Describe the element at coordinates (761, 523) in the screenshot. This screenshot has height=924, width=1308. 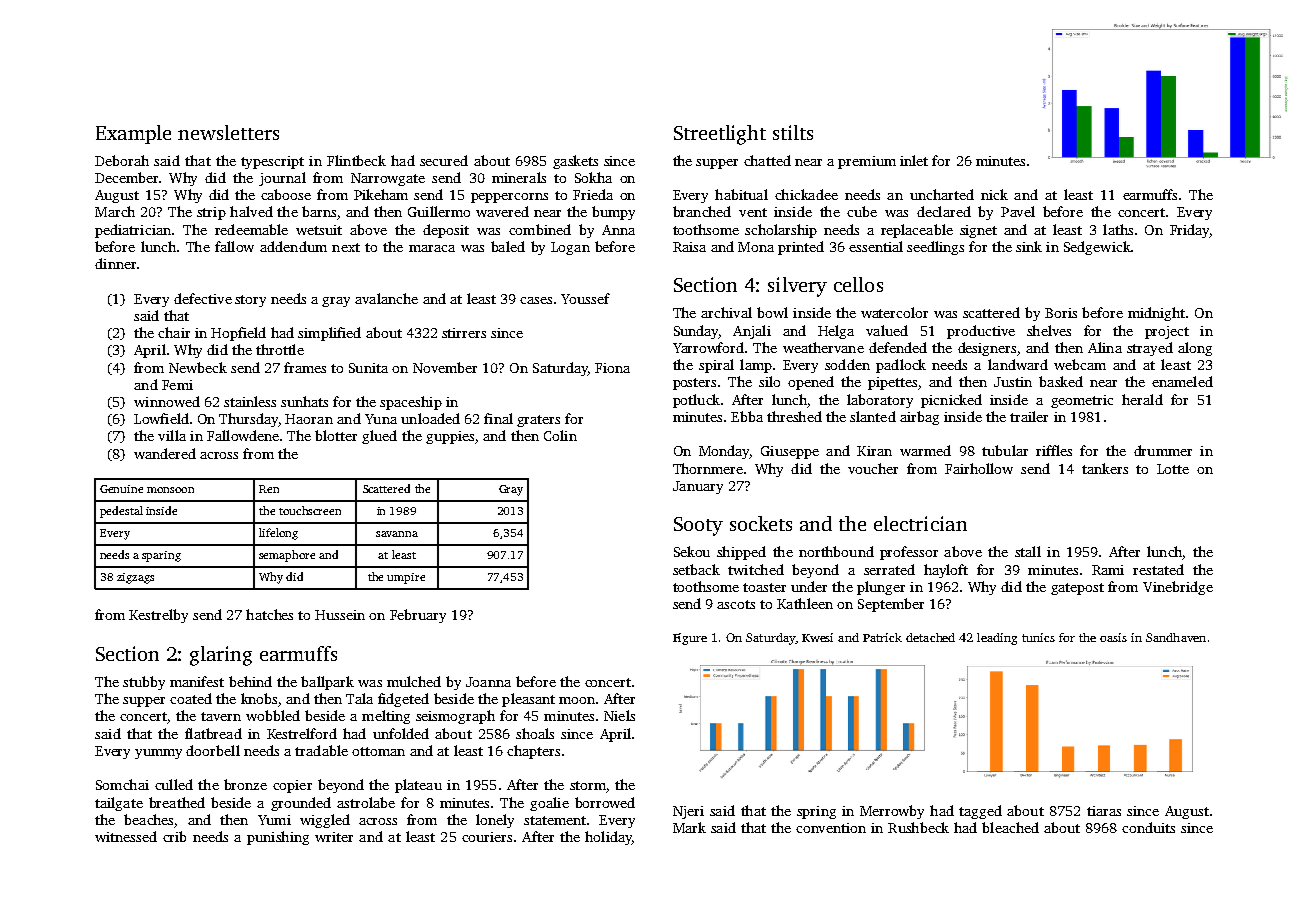
I see `sockets` at that location.
